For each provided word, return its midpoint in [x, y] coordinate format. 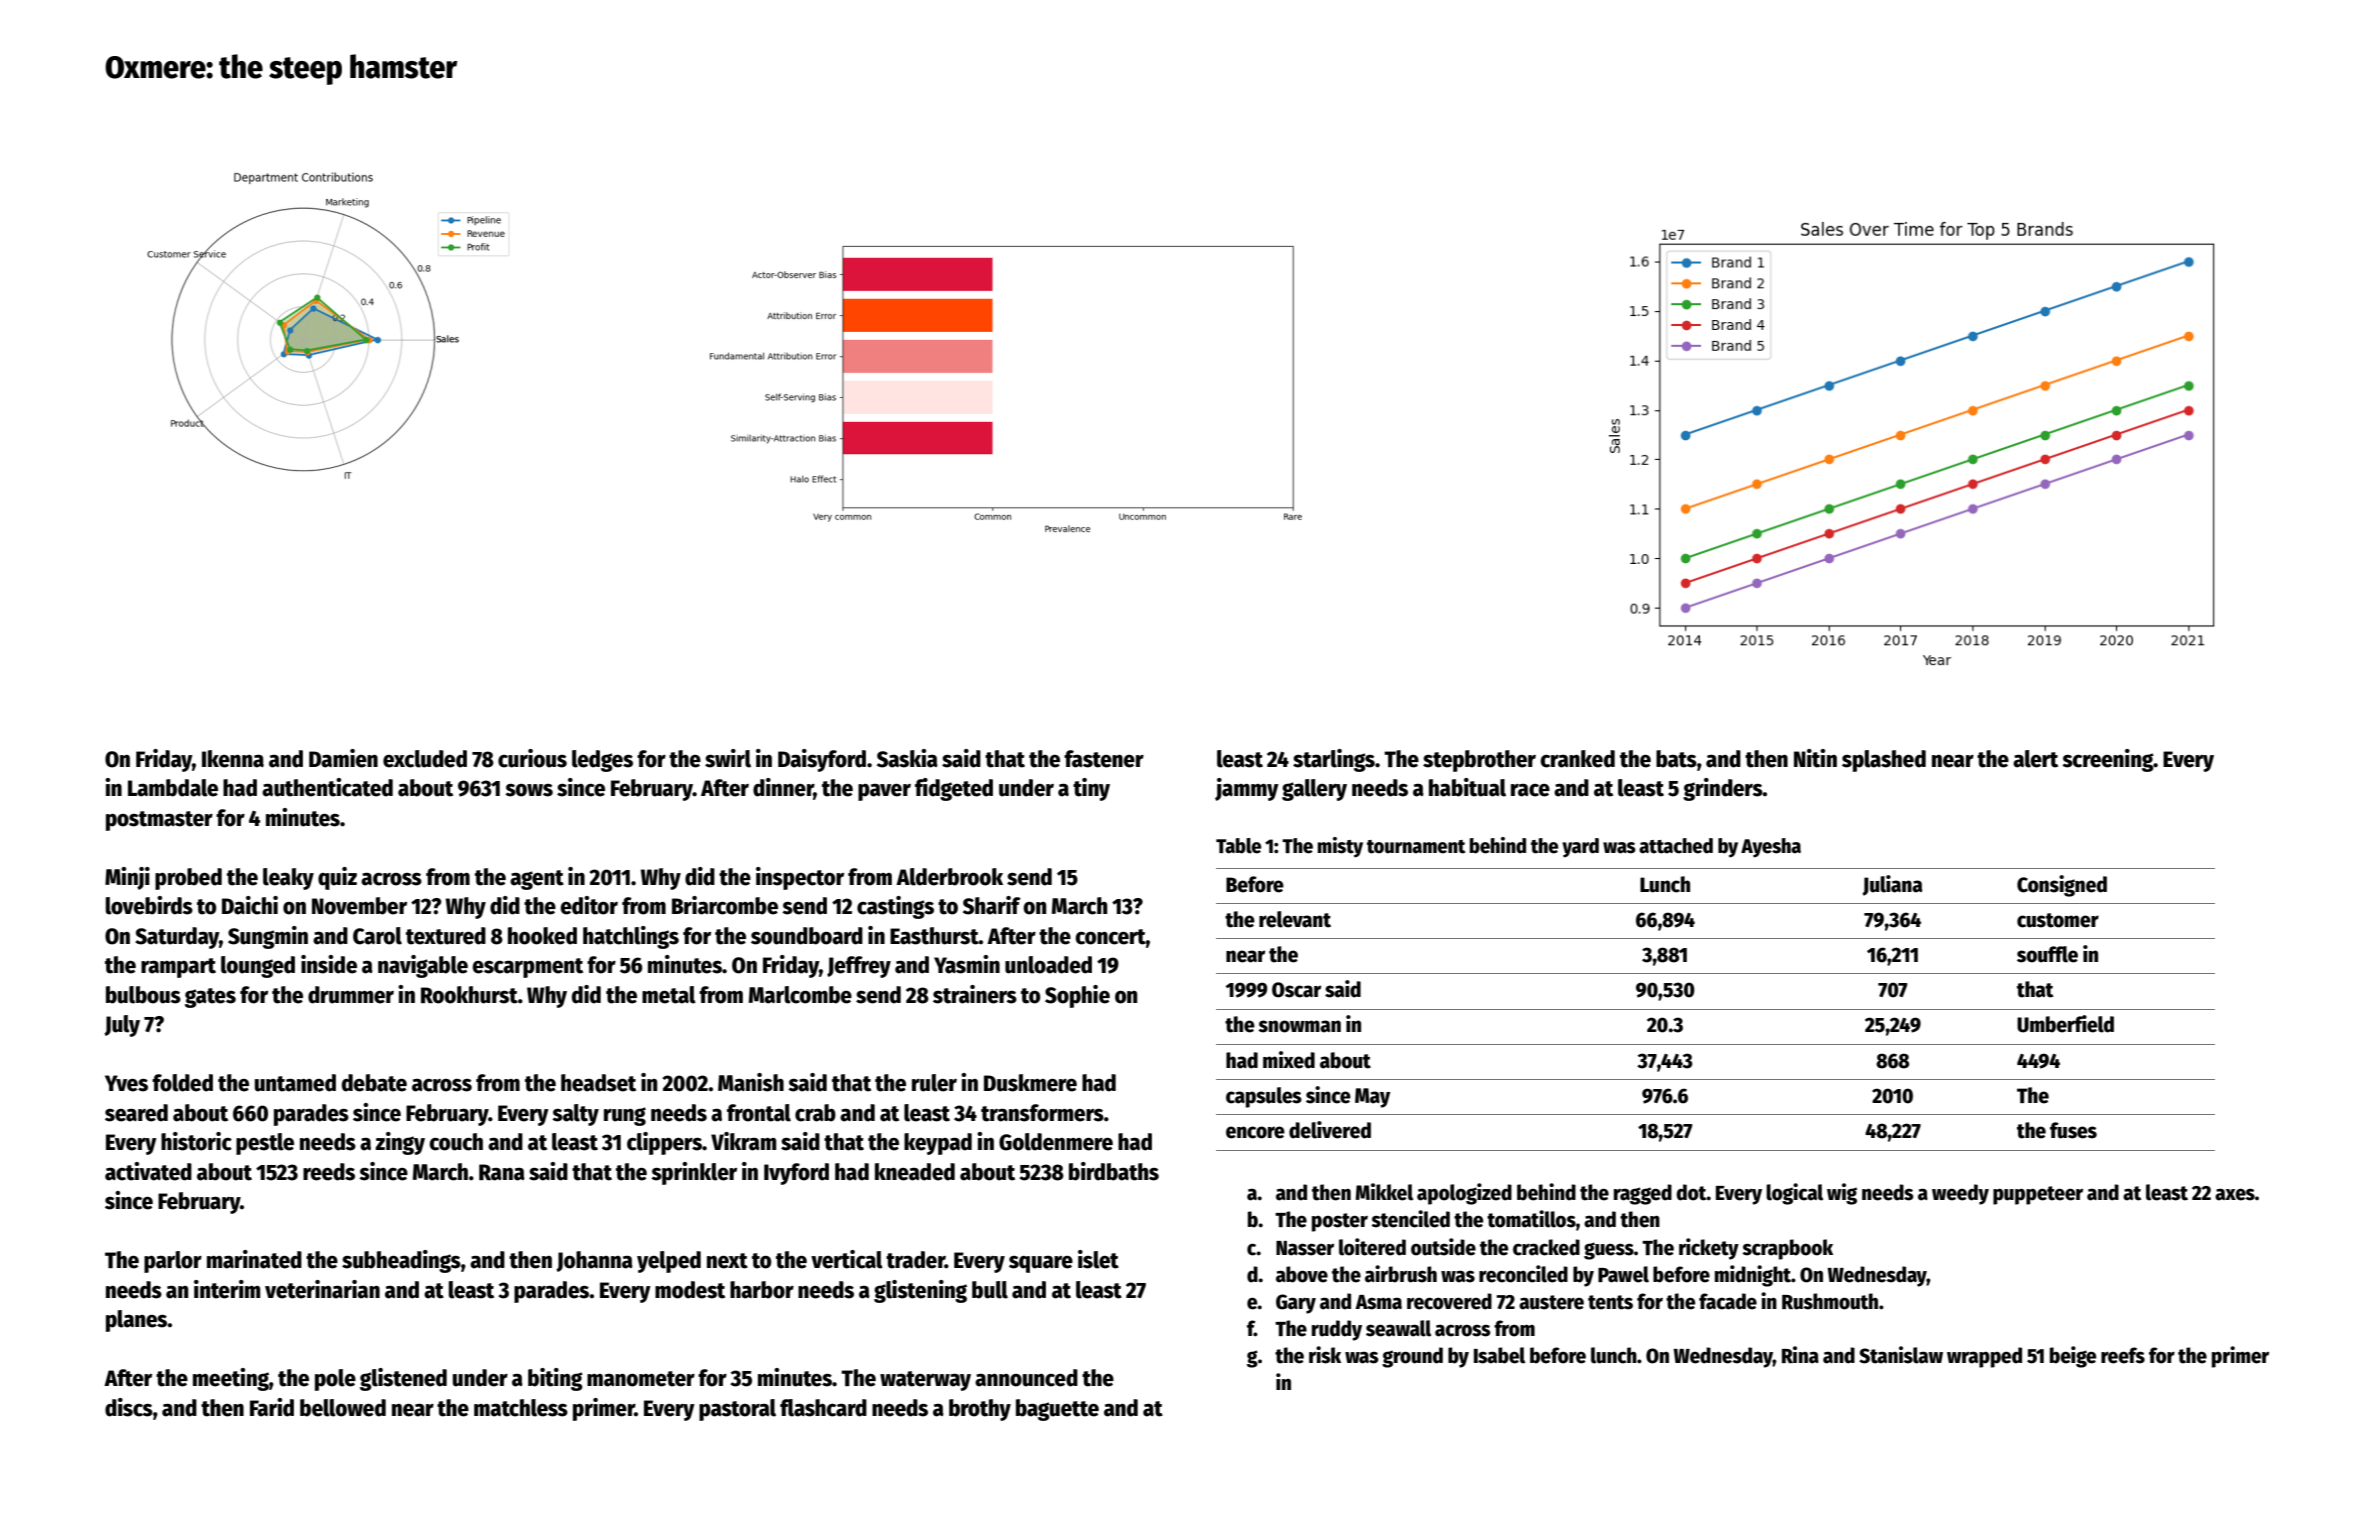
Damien [343, 758]
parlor [173, 1262]
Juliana [1892, 885]
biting [555, 1379]
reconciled [1523, 1274]
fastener [1104, 759]
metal [669, 995]
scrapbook [1787, 1249]
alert [2035, 759]
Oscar [1296, 990]
